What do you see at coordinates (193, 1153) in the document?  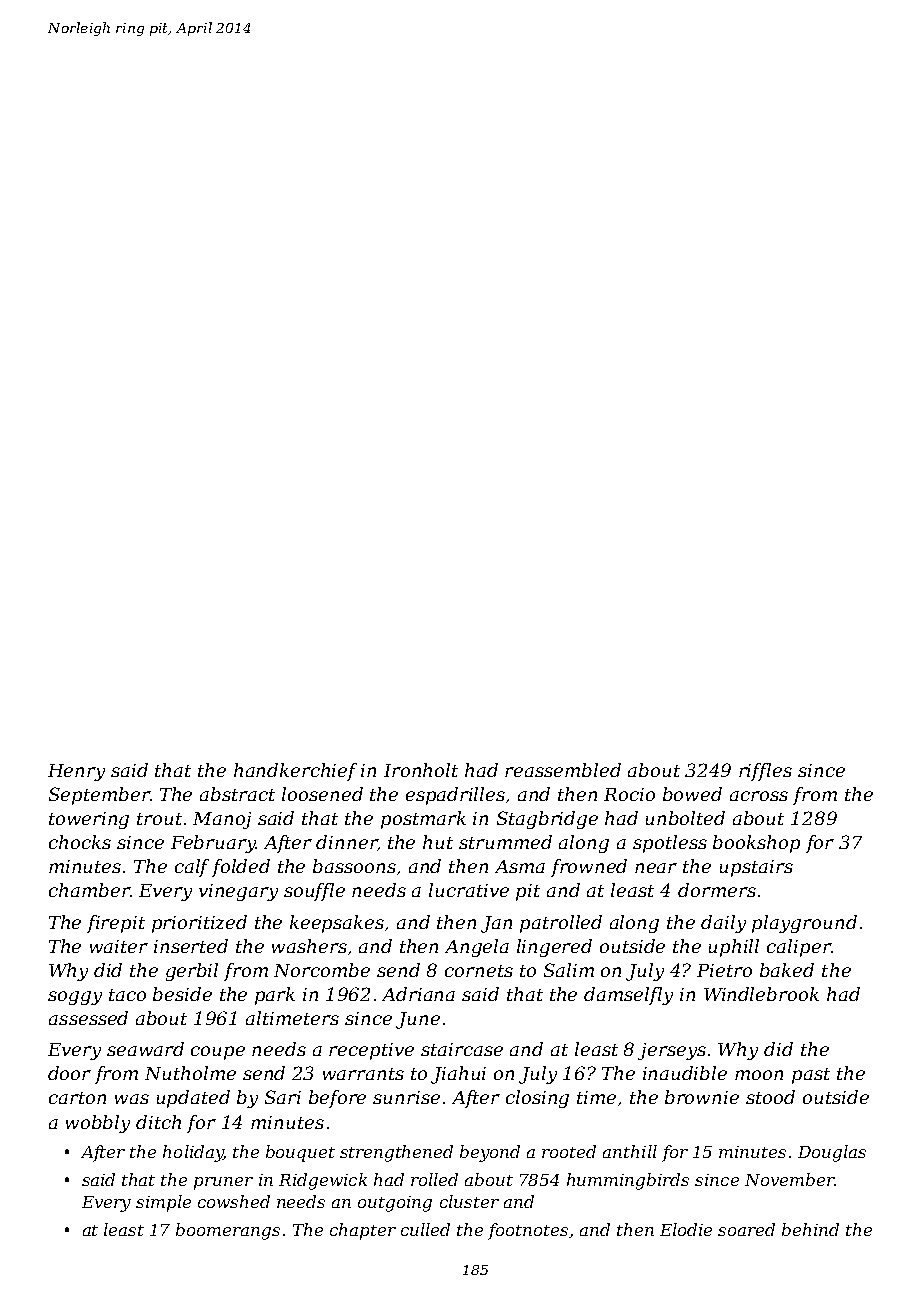 I see `holiday` at bounding box center [193, 1153].
